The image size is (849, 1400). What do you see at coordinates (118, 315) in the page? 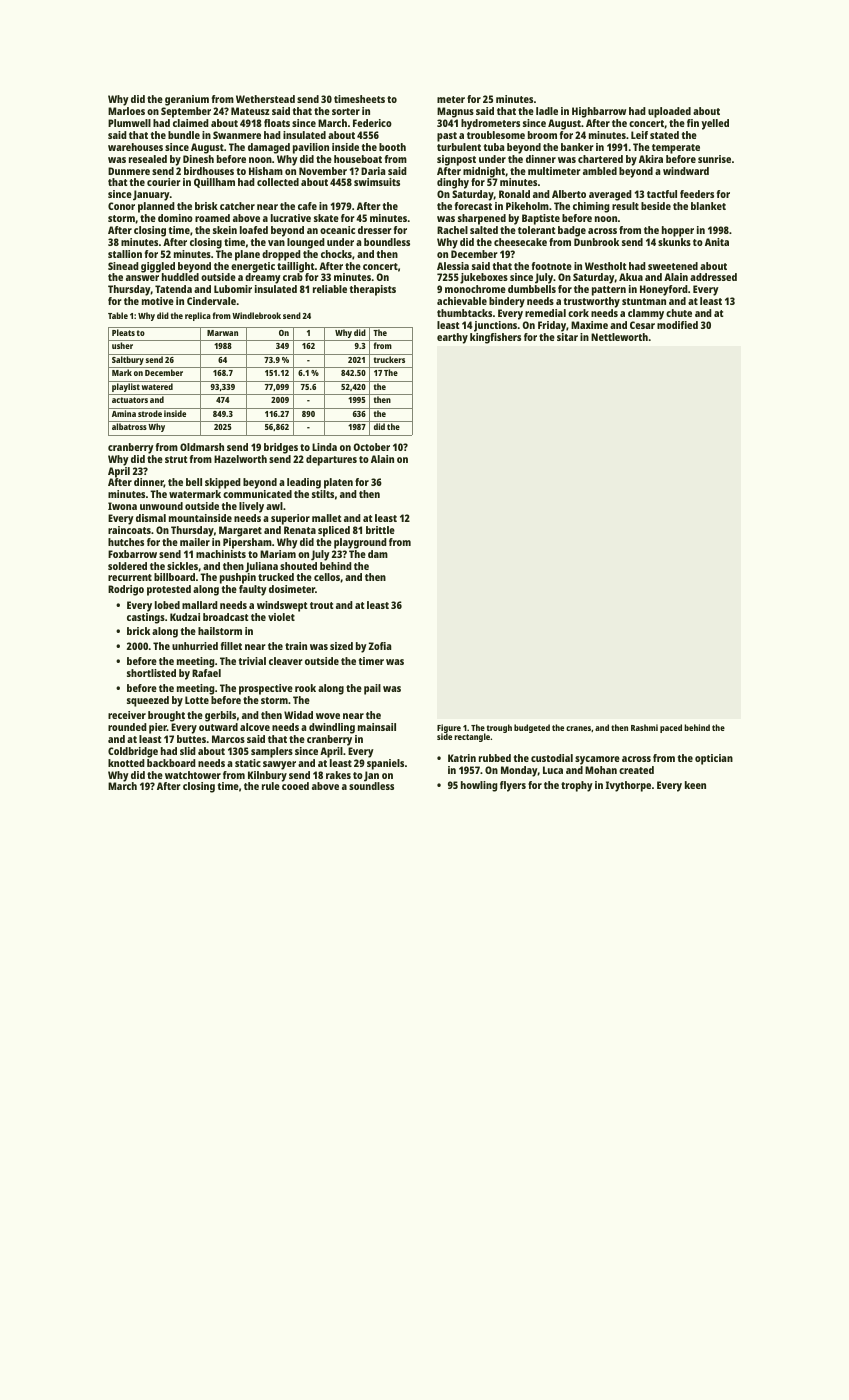
I see `Table` at bounding box center [118, 315].
